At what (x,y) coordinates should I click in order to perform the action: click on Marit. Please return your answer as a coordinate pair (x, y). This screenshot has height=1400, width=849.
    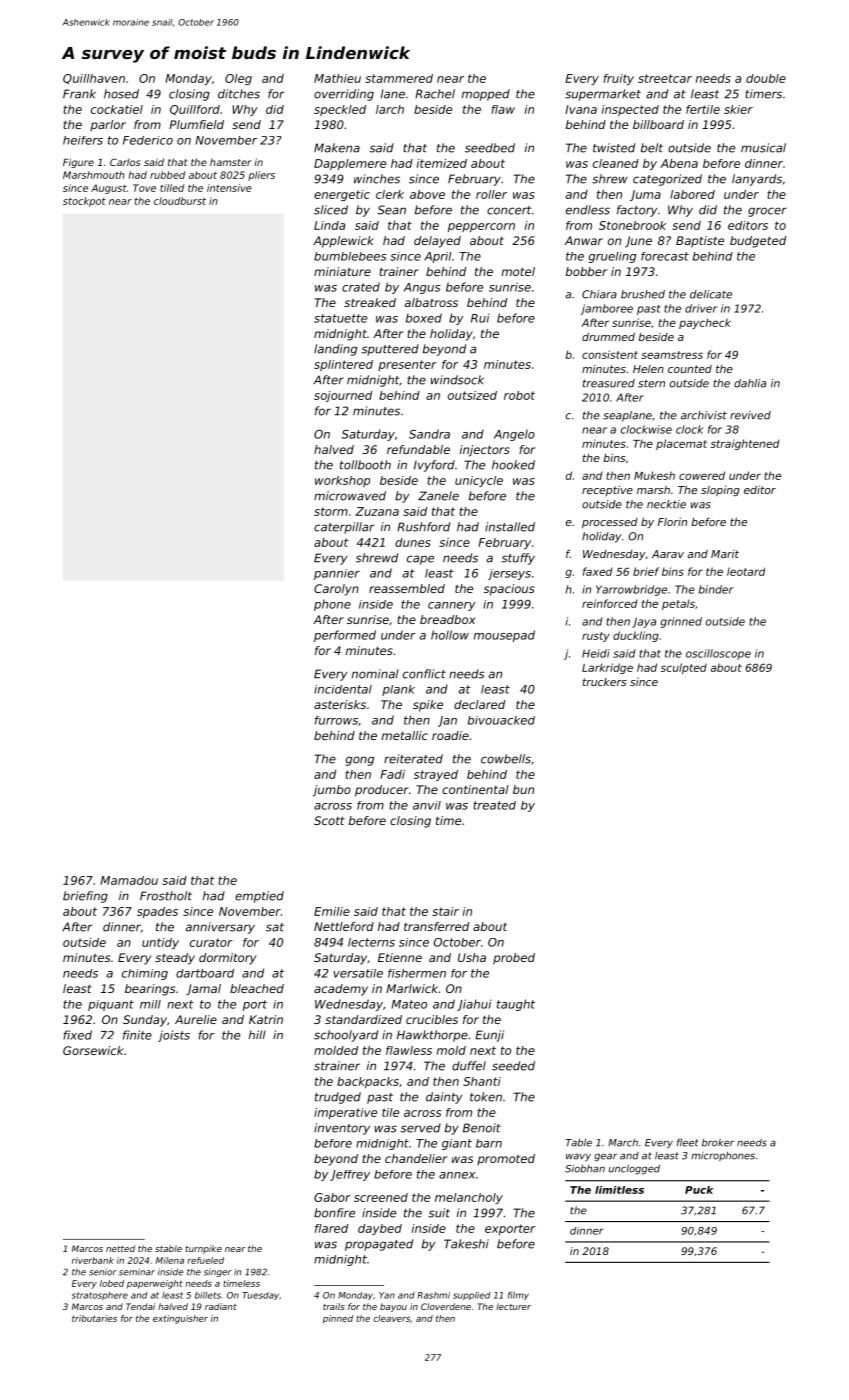
    Looking at the image, I should click on (725, 554).
